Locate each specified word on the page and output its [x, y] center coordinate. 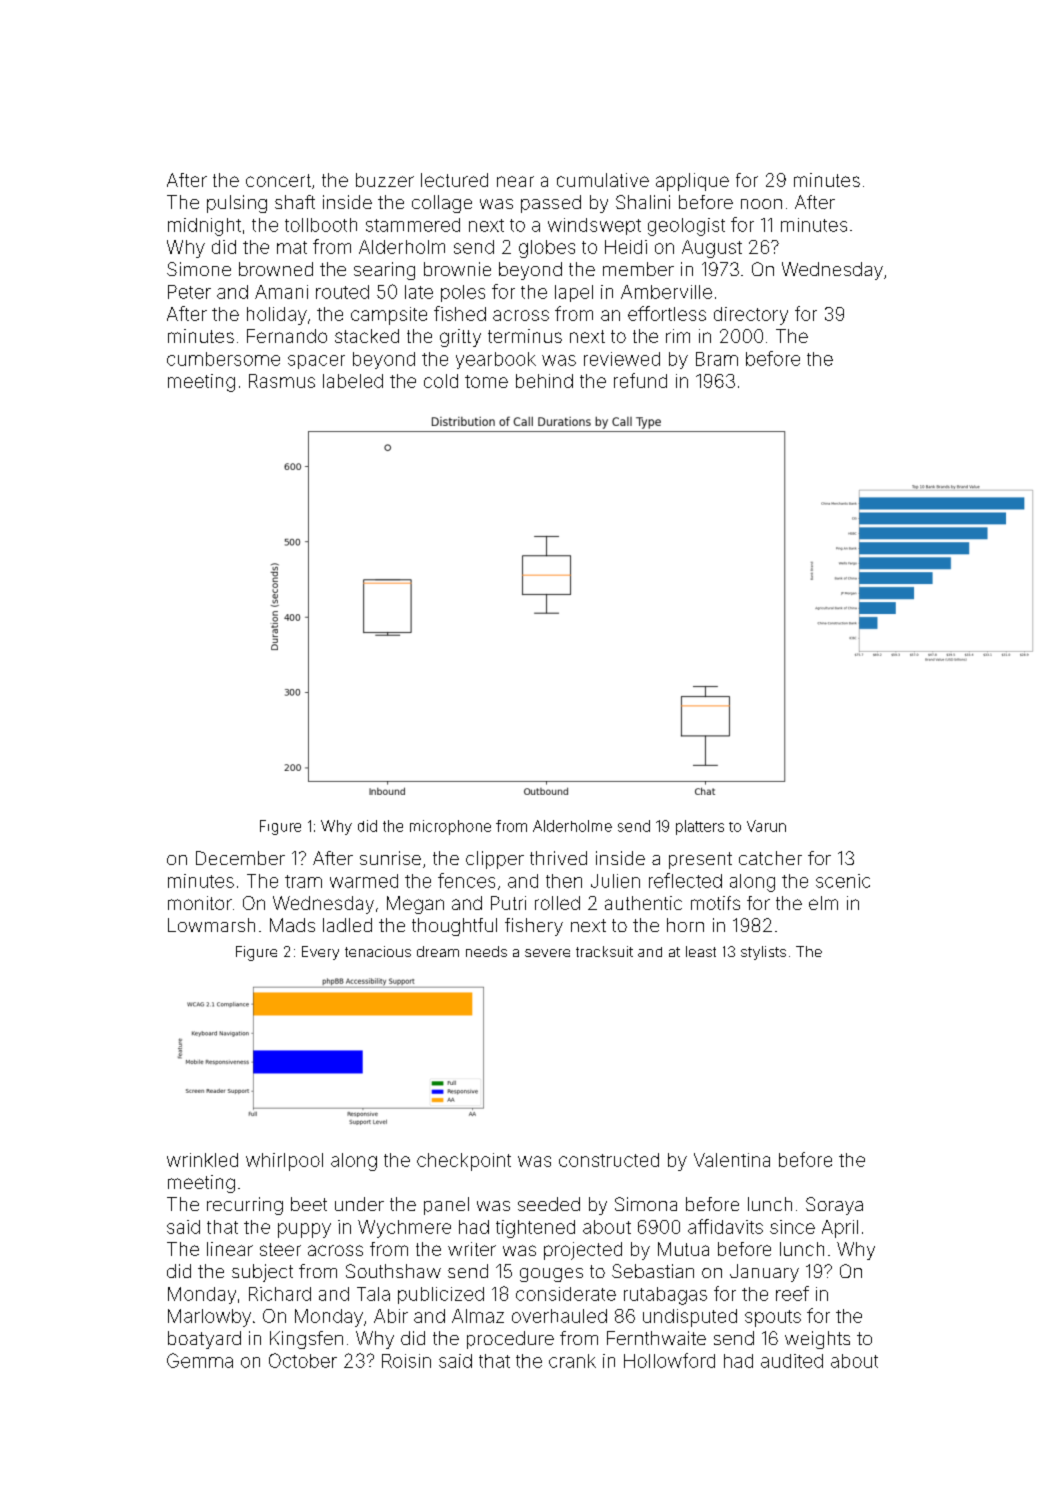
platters [700, 827]
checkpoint [464, 1162]
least [701, 951]
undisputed [690, 1318]
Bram [717, 359]
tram [303, 881]
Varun [766, 826]
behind [544, 381]
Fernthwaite [656, 1338]
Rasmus [282, 381]
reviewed [622, 359]
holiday [277, 316]
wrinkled [202, 1160]
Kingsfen [306, 1340]
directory [751, 316]
